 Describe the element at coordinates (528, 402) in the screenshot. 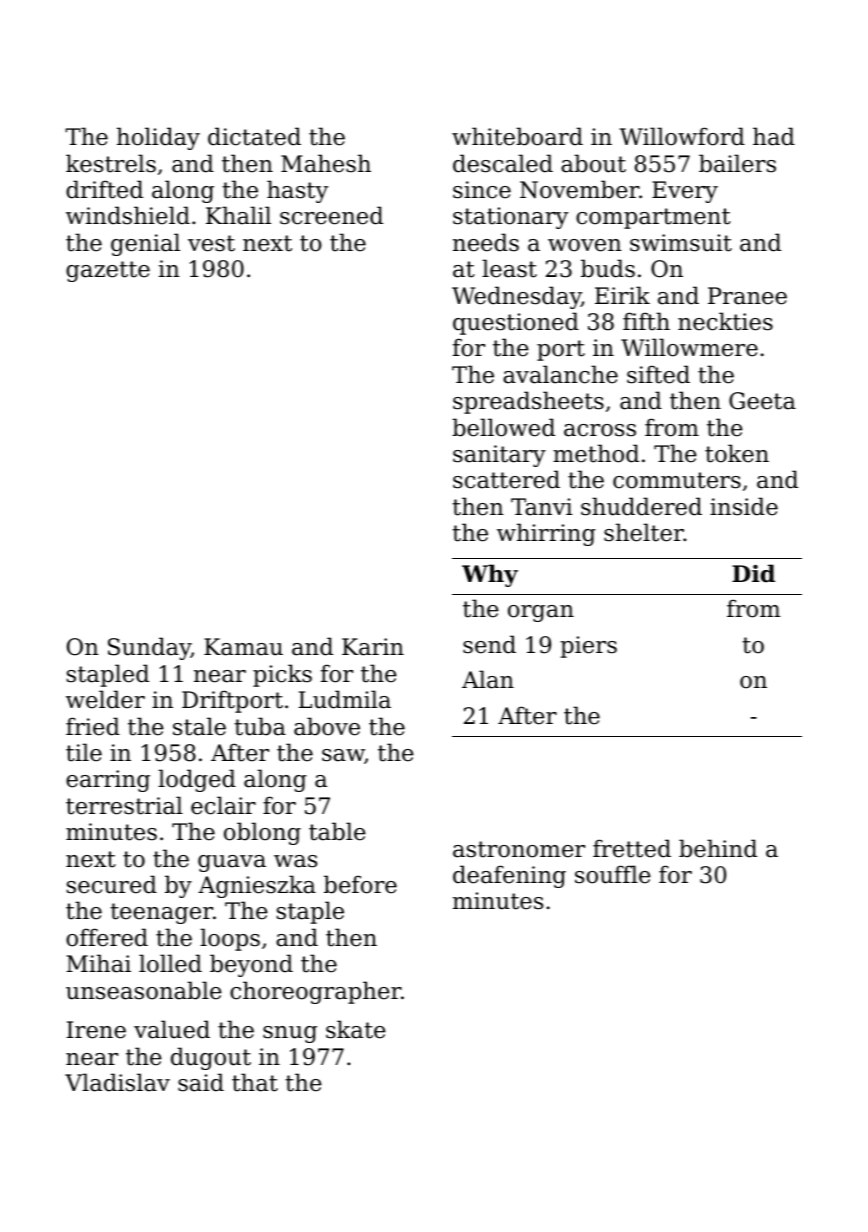

I see `spreadsheets` at that location.
